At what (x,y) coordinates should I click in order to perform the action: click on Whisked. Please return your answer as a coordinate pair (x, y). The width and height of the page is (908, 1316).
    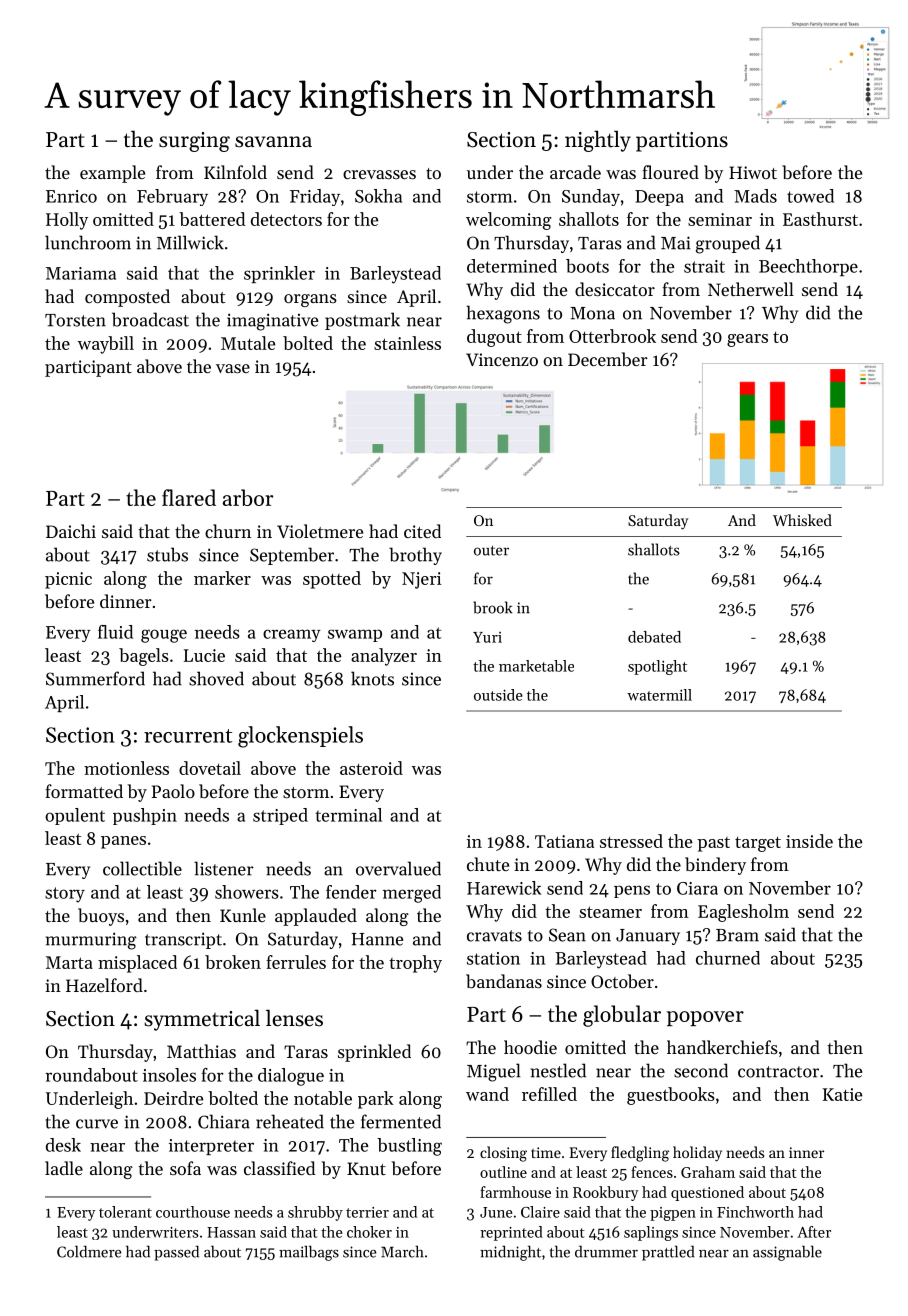
    Looking at the image, I should click on (802, 520).
